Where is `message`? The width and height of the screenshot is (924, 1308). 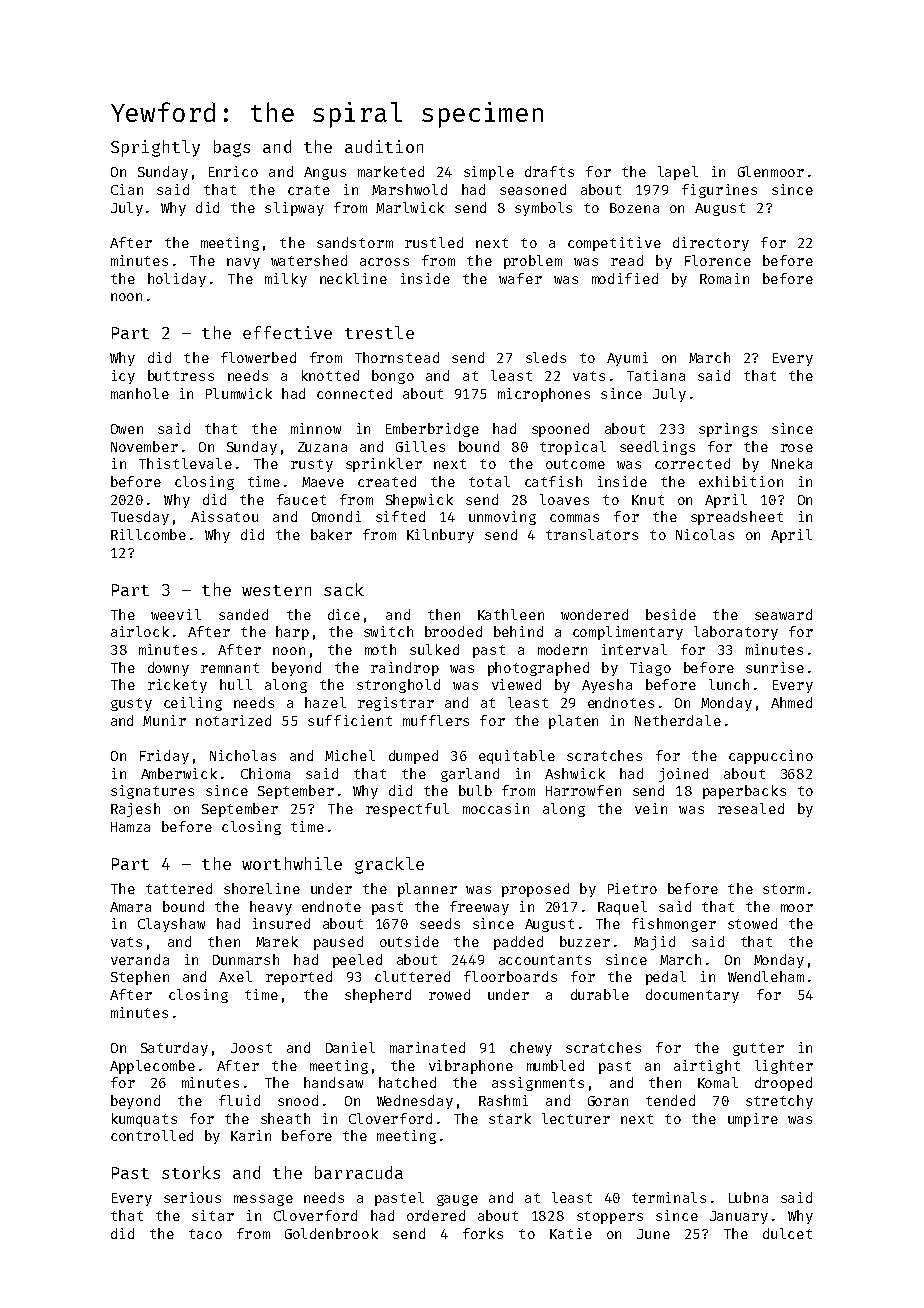 message is located at coordinates (263, 1200).
